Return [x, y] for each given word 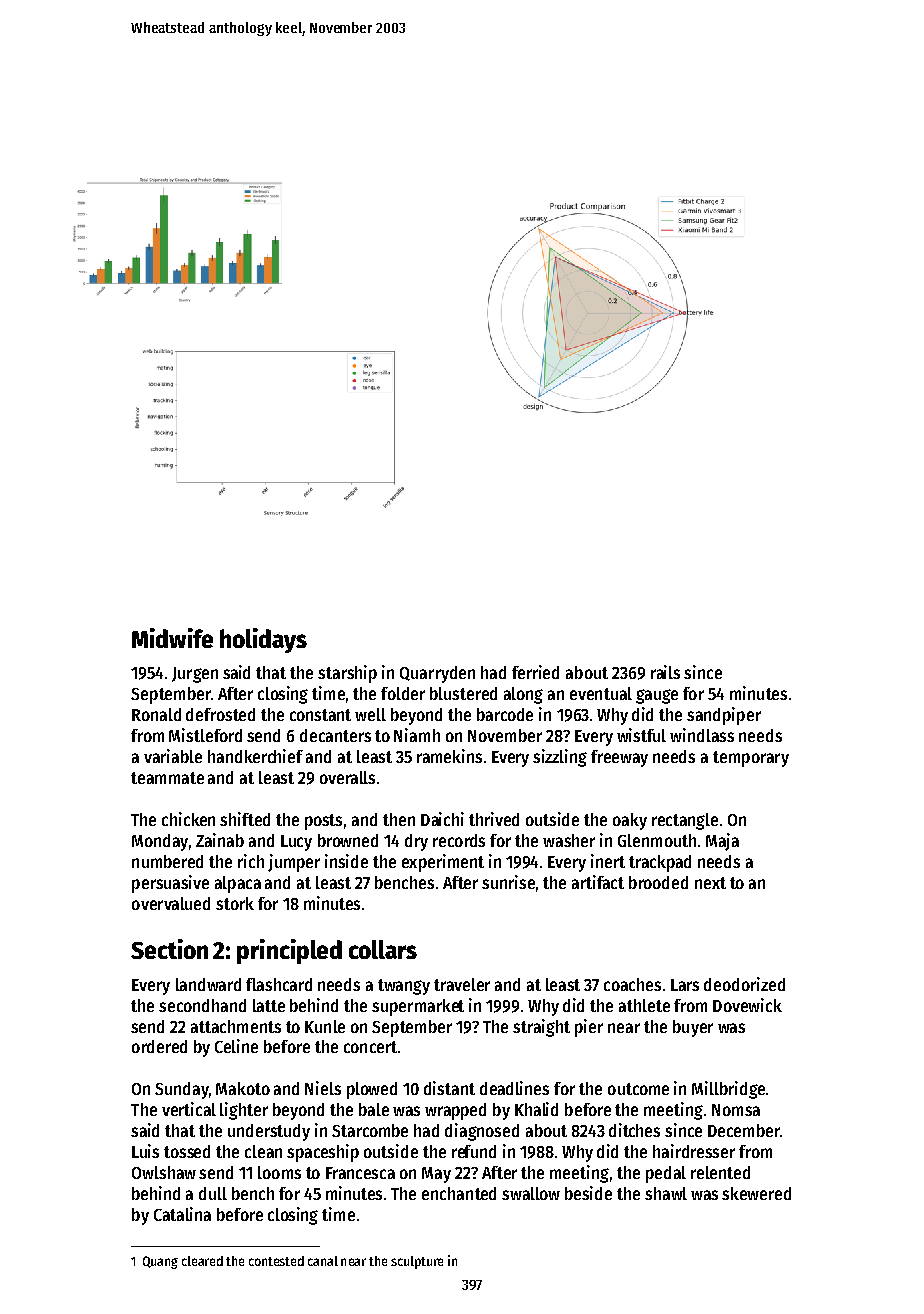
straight [541, 1028]
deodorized [744, 984]
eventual [601, 693]
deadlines [514, 1088]
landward [208, 984]
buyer [693, 1028]
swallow [531, 1193]
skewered [756, 1193]
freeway [619, 758]
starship [347, 674]
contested [276, 1261]
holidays [263, 640]
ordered [159, 1046]
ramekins [449, 756]
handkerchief [255, 756]
